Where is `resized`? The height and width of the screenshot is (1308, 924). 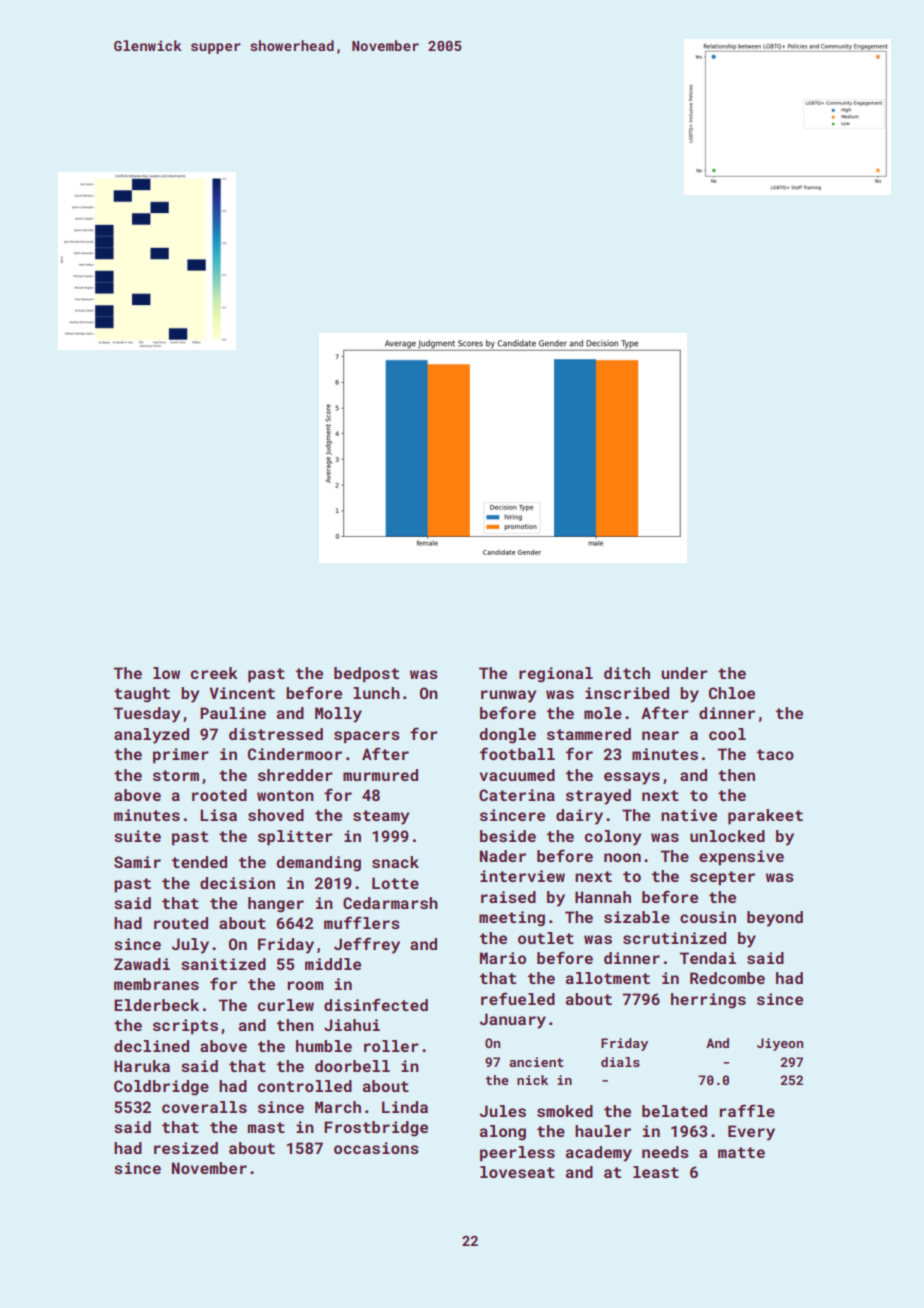 resized is located at coordinates (186, 1148).
